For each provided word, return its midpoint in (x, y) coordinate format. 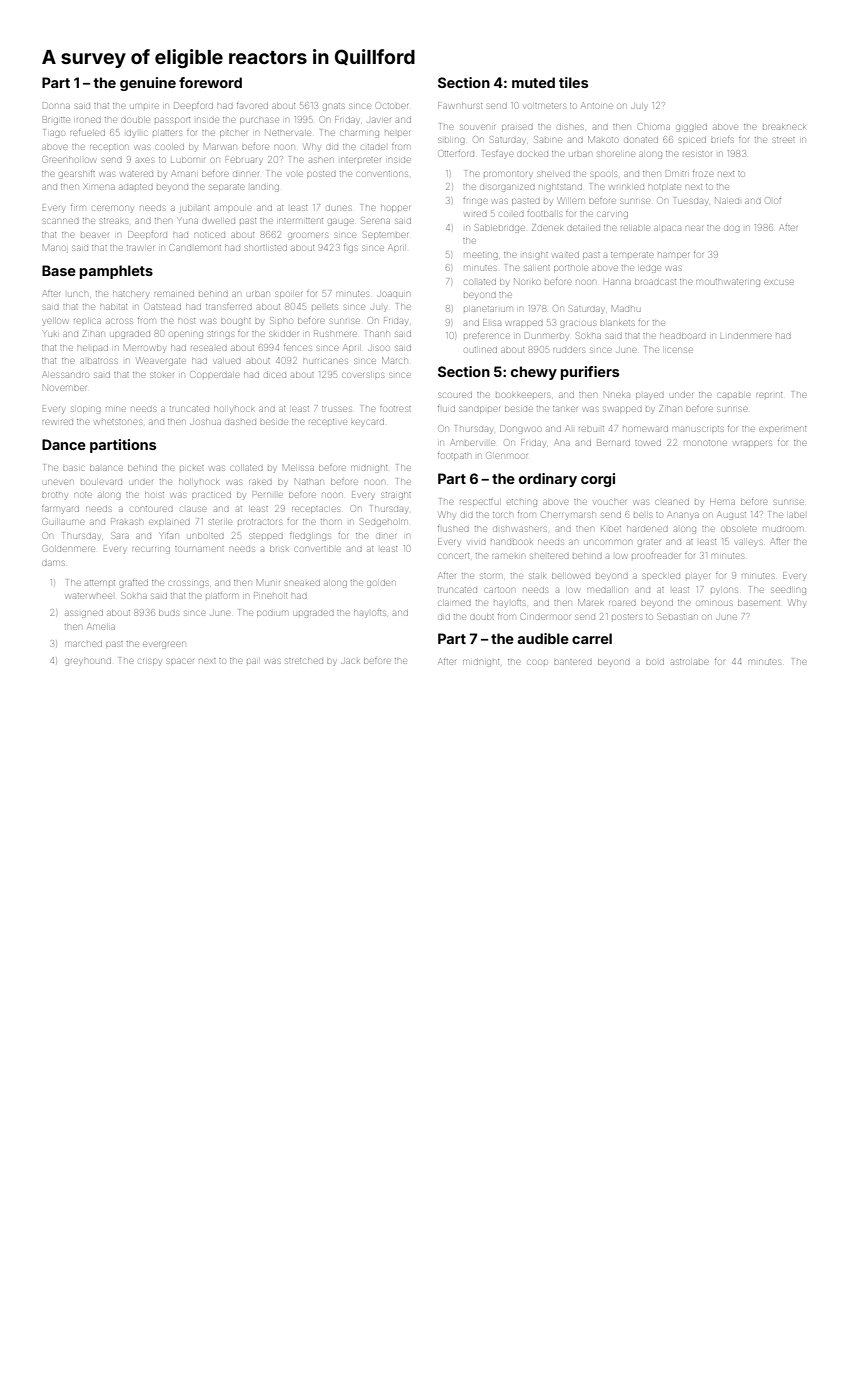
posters (627, 617)
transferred (229, 307)
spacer (181, 661)
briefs (722, 140)
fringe (475, 202)
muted (533, 82)
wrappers (753, 443)
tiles (573, 82)
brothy (54, 496)
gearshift (77, 175)
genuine (148, 84)
